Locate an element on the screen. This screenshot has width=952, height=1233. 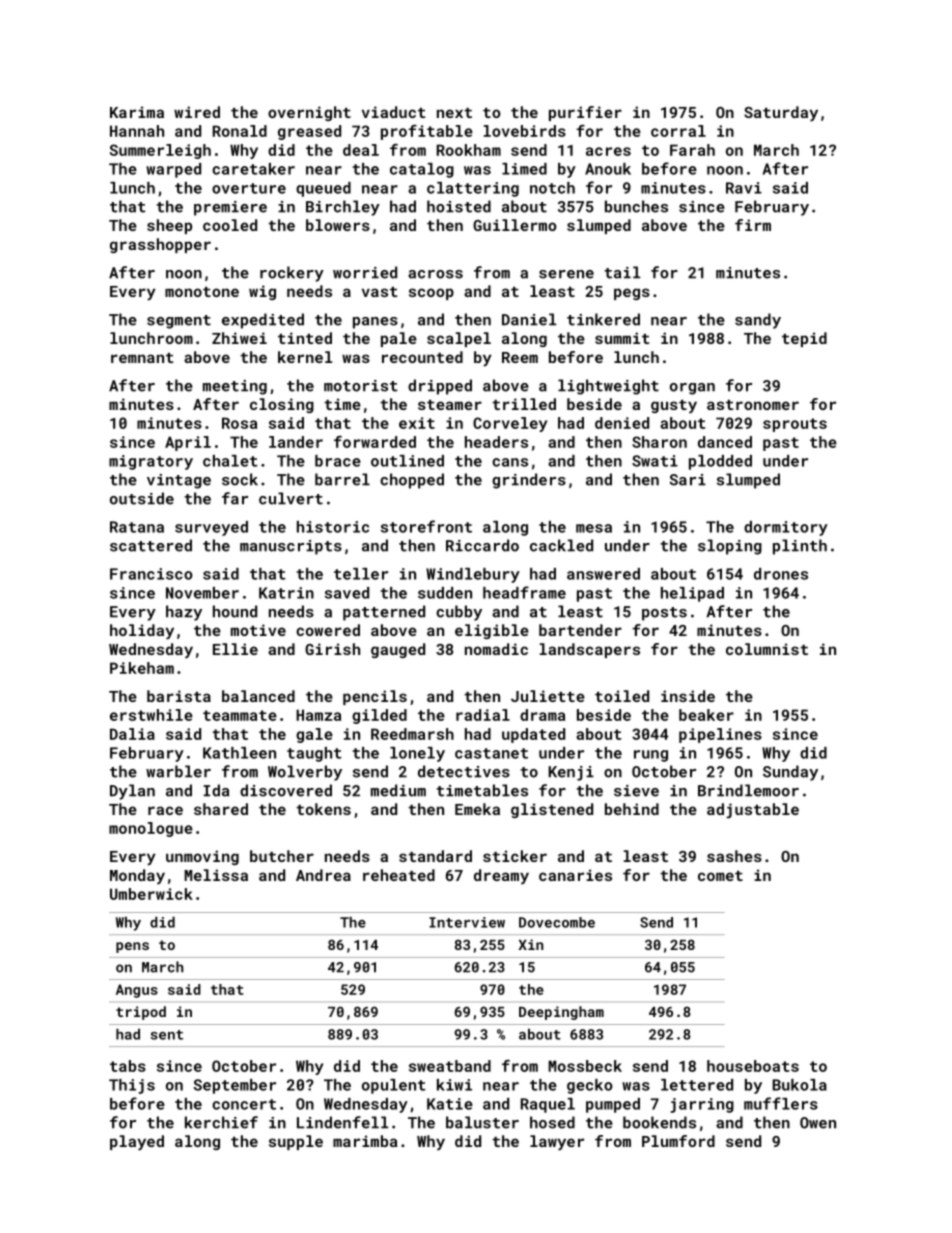
purifier is located at coordinates (585, 113).
